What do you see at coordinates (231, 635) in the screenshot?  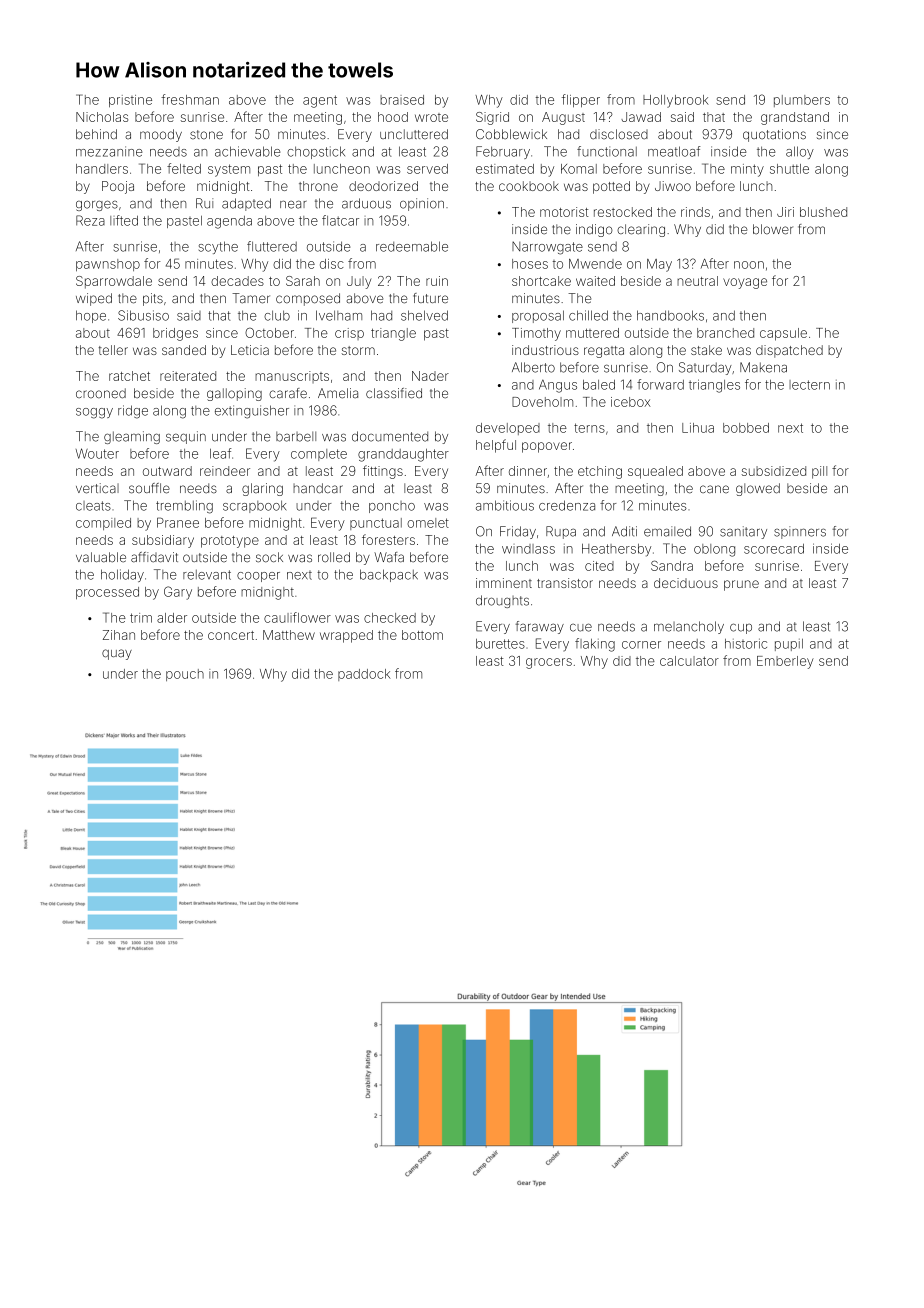 I see `concert` at bounding box center [231, 635].
